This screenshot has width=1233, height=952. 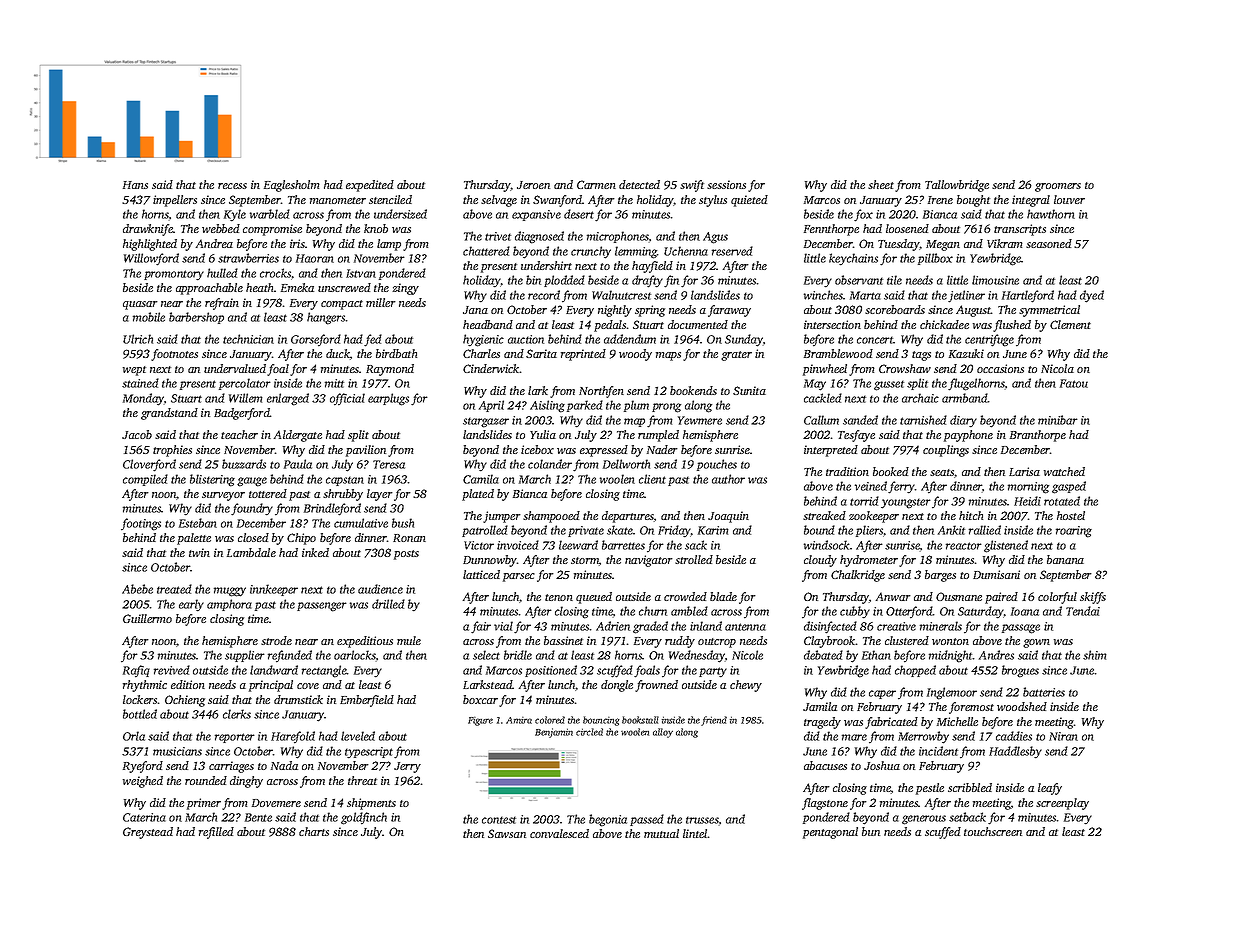 What do you see at coordinates (371, 804) in the screenshot?
I see `shipments` at bounding box center [371, 804].
